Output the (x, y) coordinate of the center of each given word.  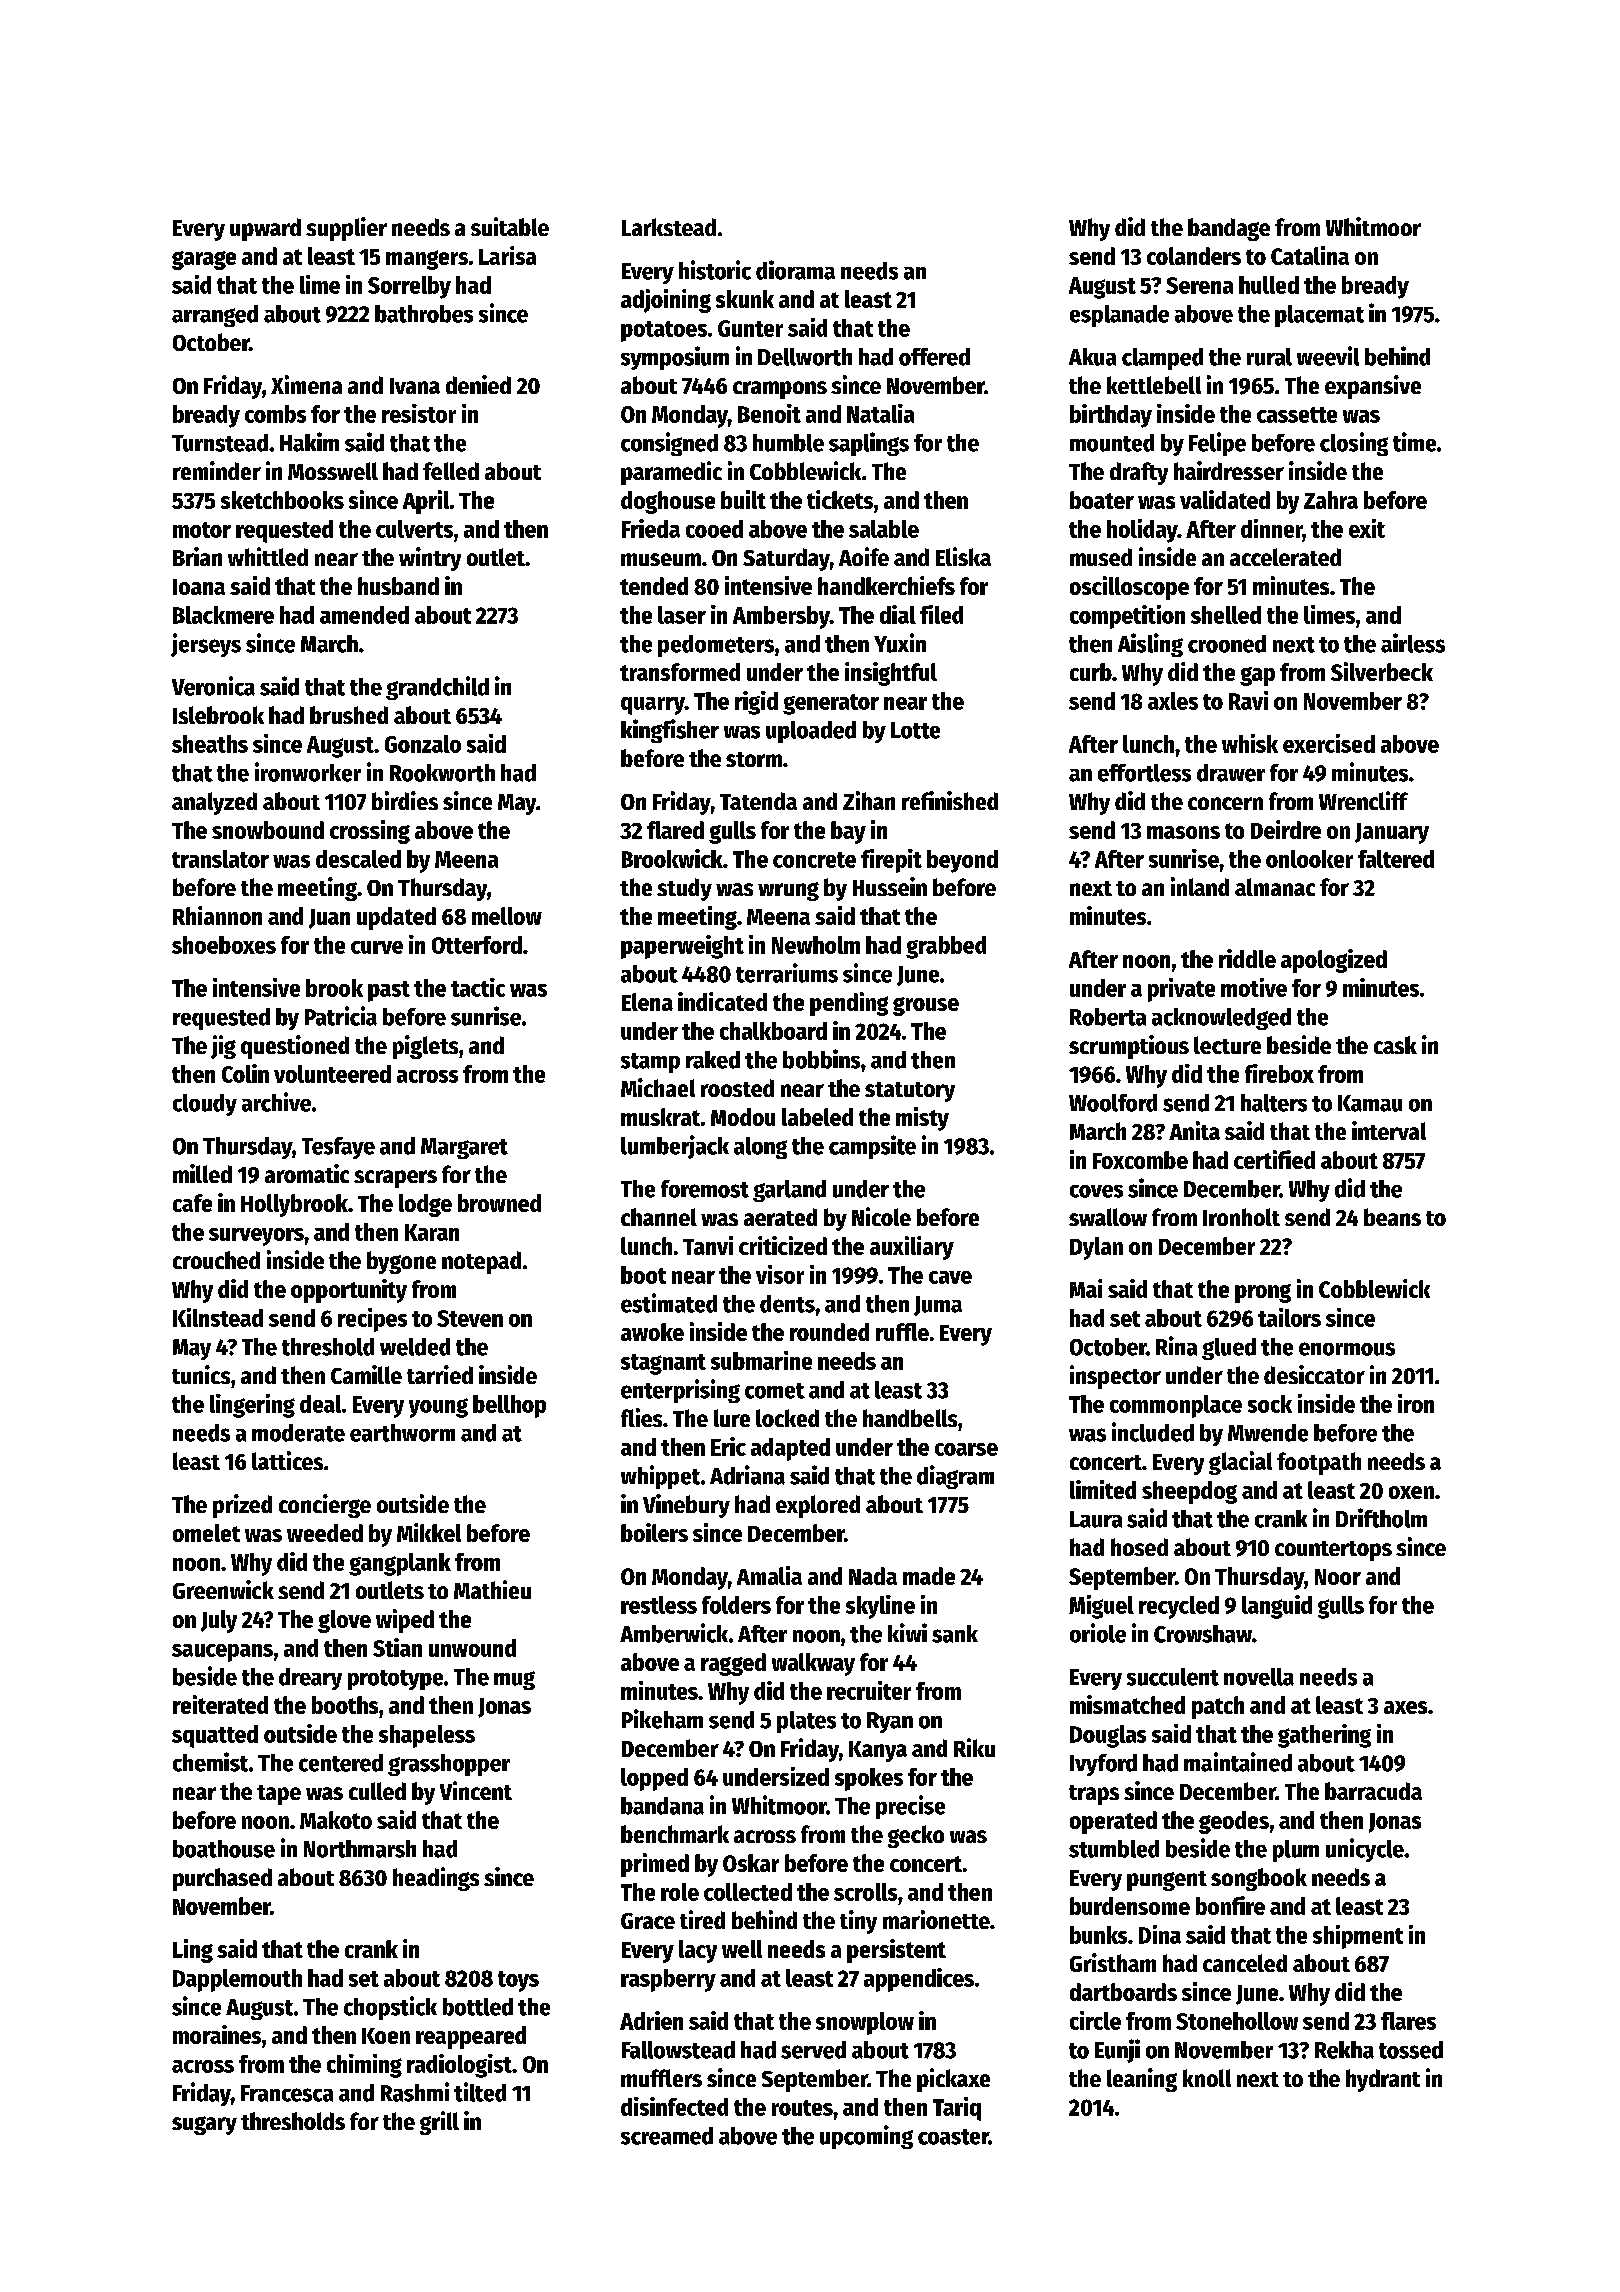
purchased (222, 1879)
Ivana (415, 386)
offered (934, 357)
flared (675, 830)
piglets (425, 1047)
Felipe (1217, 444)
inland (1200, 886)
